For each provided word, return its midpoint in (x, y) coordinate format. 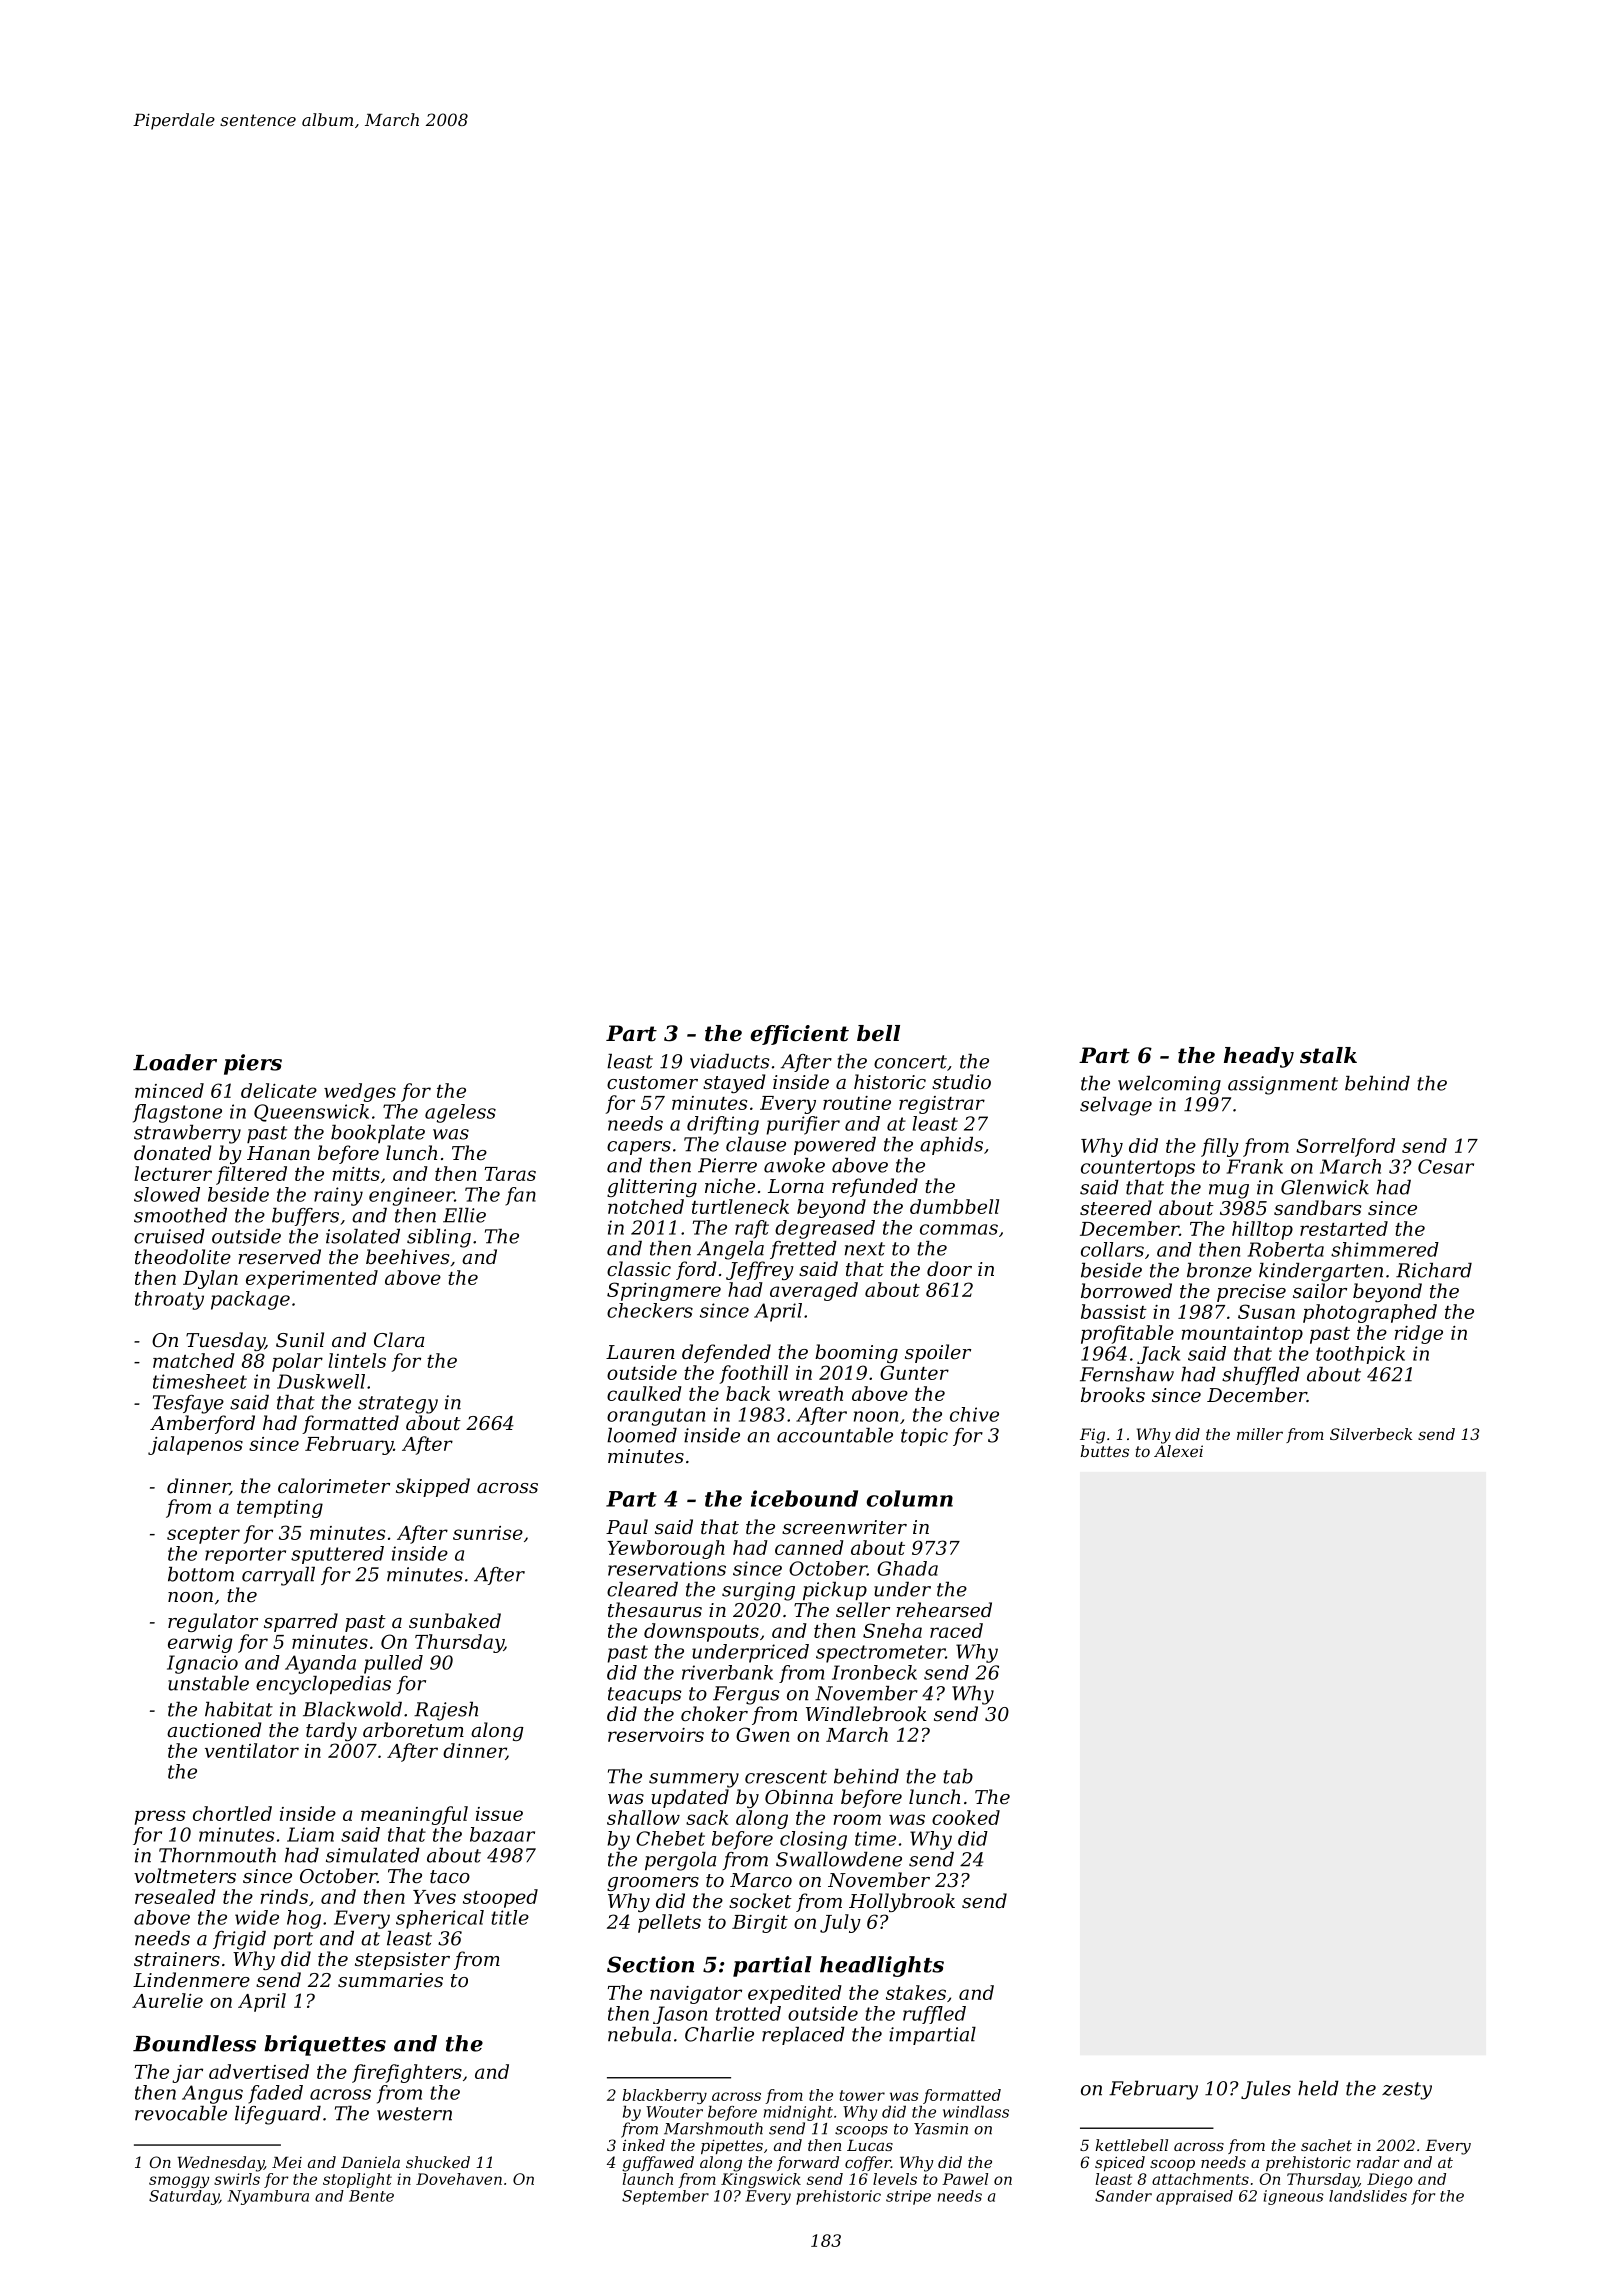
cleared (642, 1589)
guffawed (658, 2164)
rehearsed (944, 1609)
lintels (357, 1360)
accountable (835, 1435)
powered (835, 1146)
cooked (966, 1817)
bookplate (378, 1134)
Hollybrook (902, 1902)
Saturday (184, 2197)
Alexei (1178, 1451)
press (159, 1817)
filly (1220, 1147)
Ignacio (202, 1664)
